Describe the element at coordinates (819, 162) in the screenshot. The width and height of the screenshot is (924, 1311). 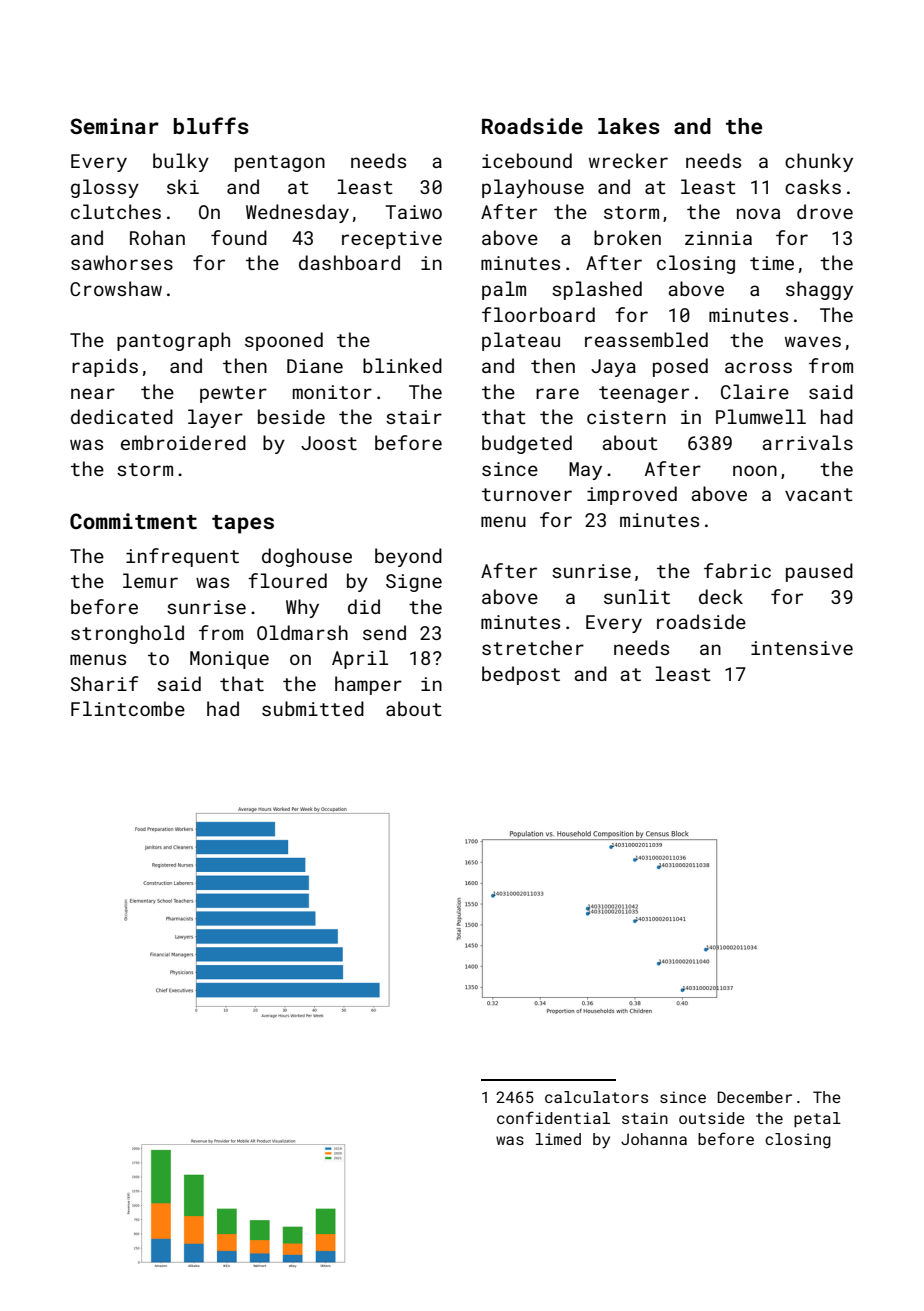
I see `chunky` at that location.
